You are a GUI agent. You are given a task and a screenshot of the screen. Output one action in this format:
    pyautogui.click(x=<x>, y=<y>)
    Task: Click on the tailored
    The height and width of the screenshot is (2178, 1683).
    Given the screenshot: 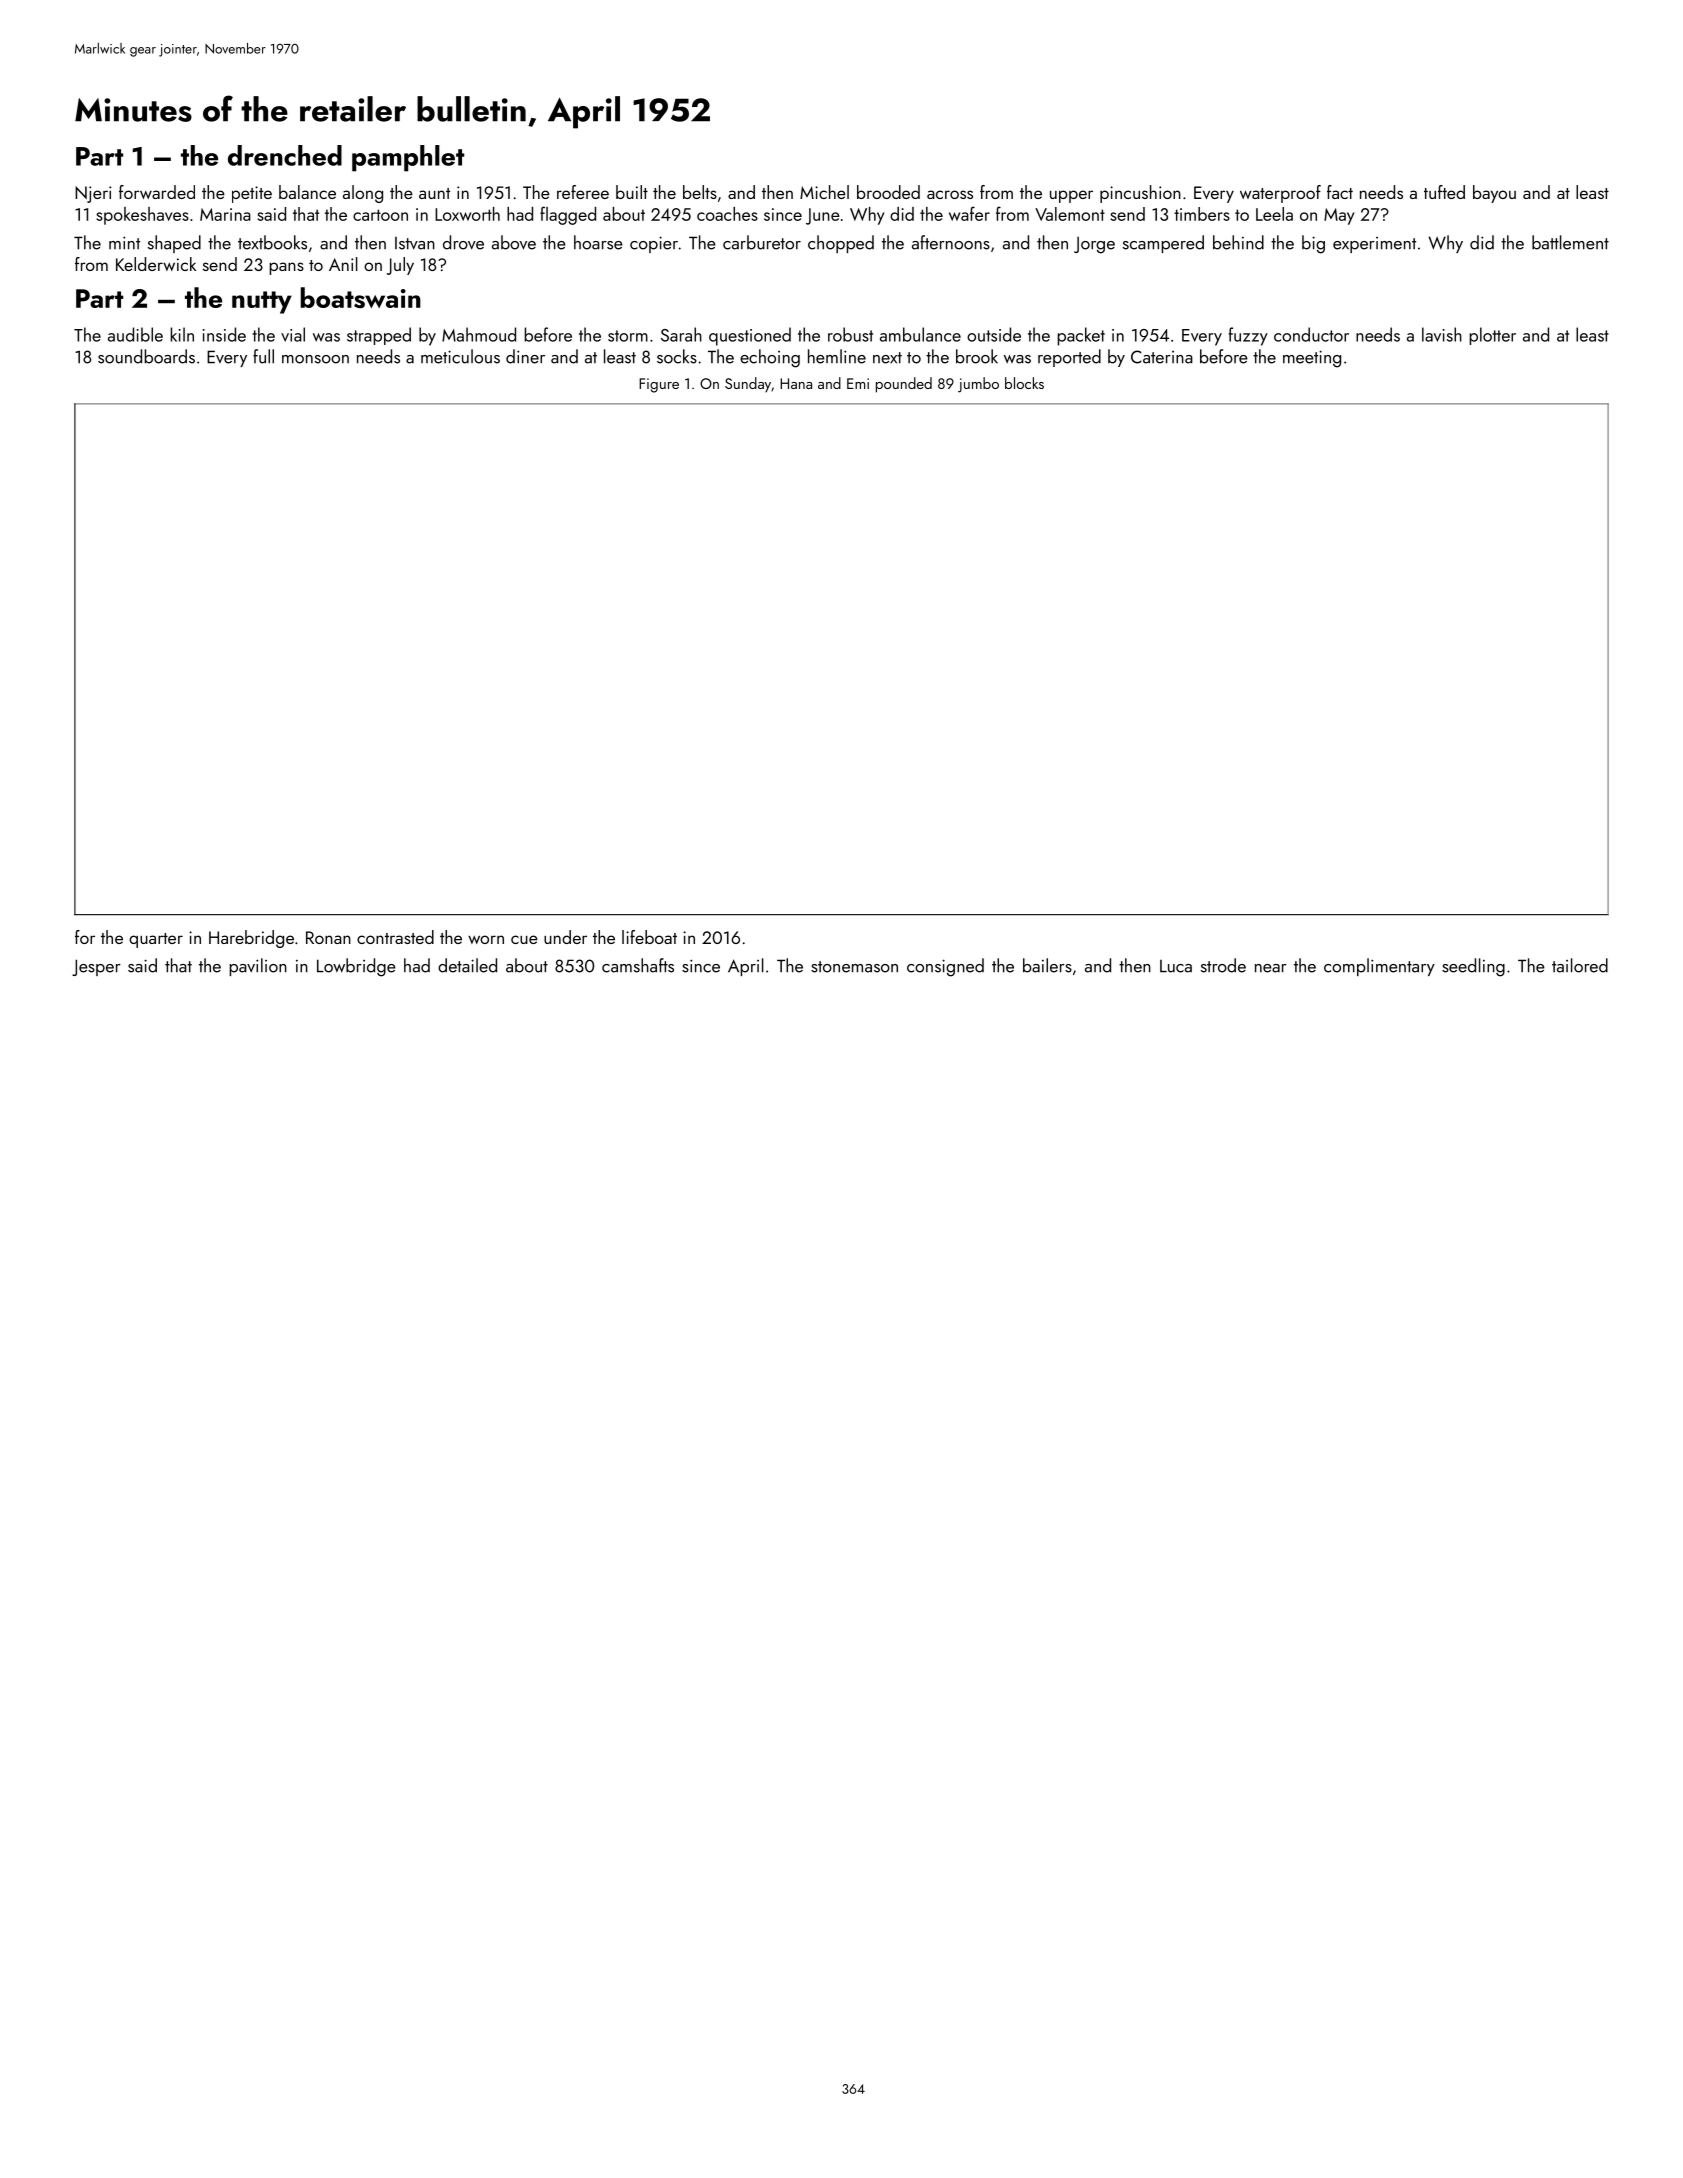 What is the action you would take?
    pyautogui.click(x=1580, y=965)
